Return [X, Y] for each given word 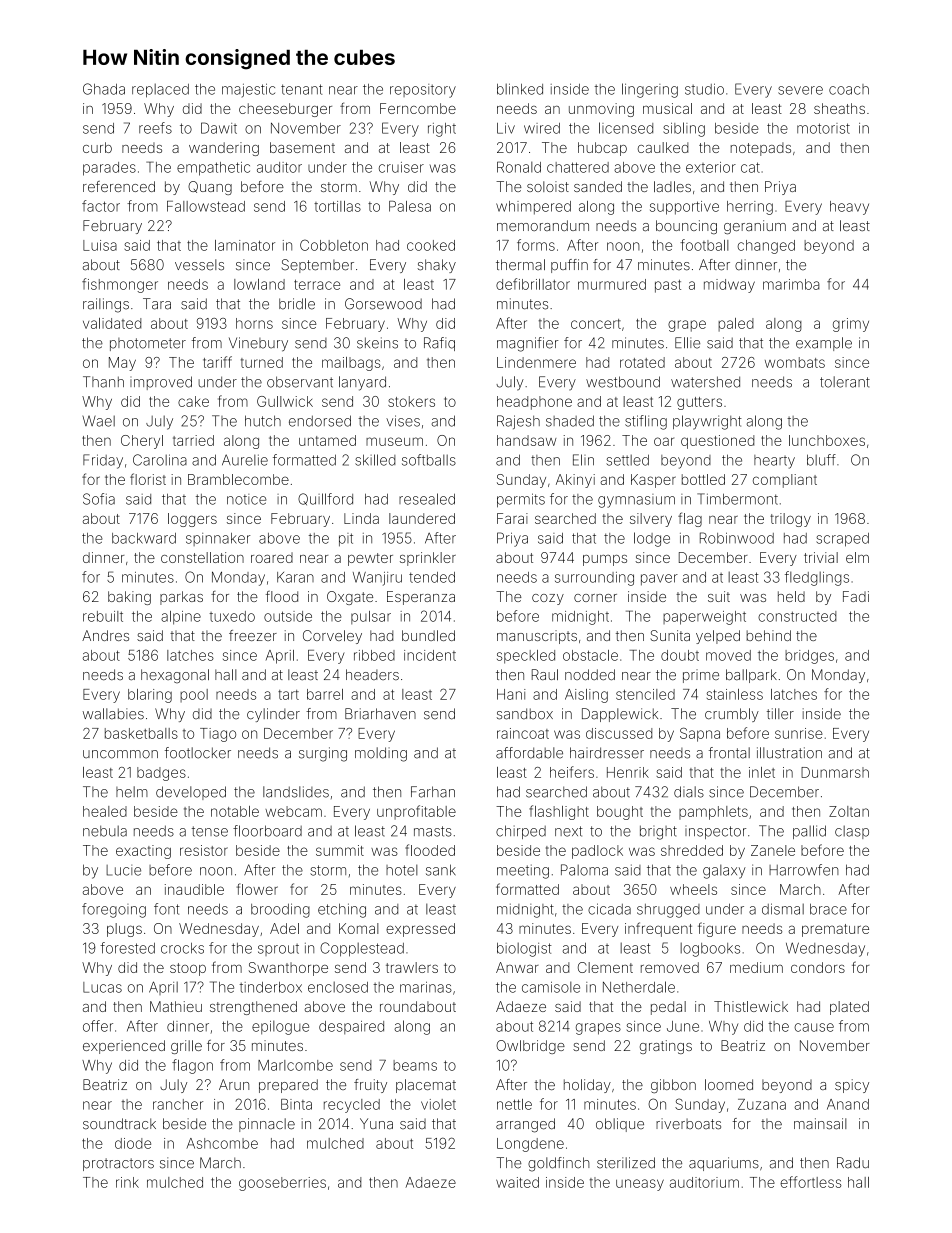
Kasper [653, 481]
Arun [234, 1084]
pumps [605, 560]
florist [148, 479]
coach [849, 89]
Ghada [104, 89]
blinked [520, 89]
